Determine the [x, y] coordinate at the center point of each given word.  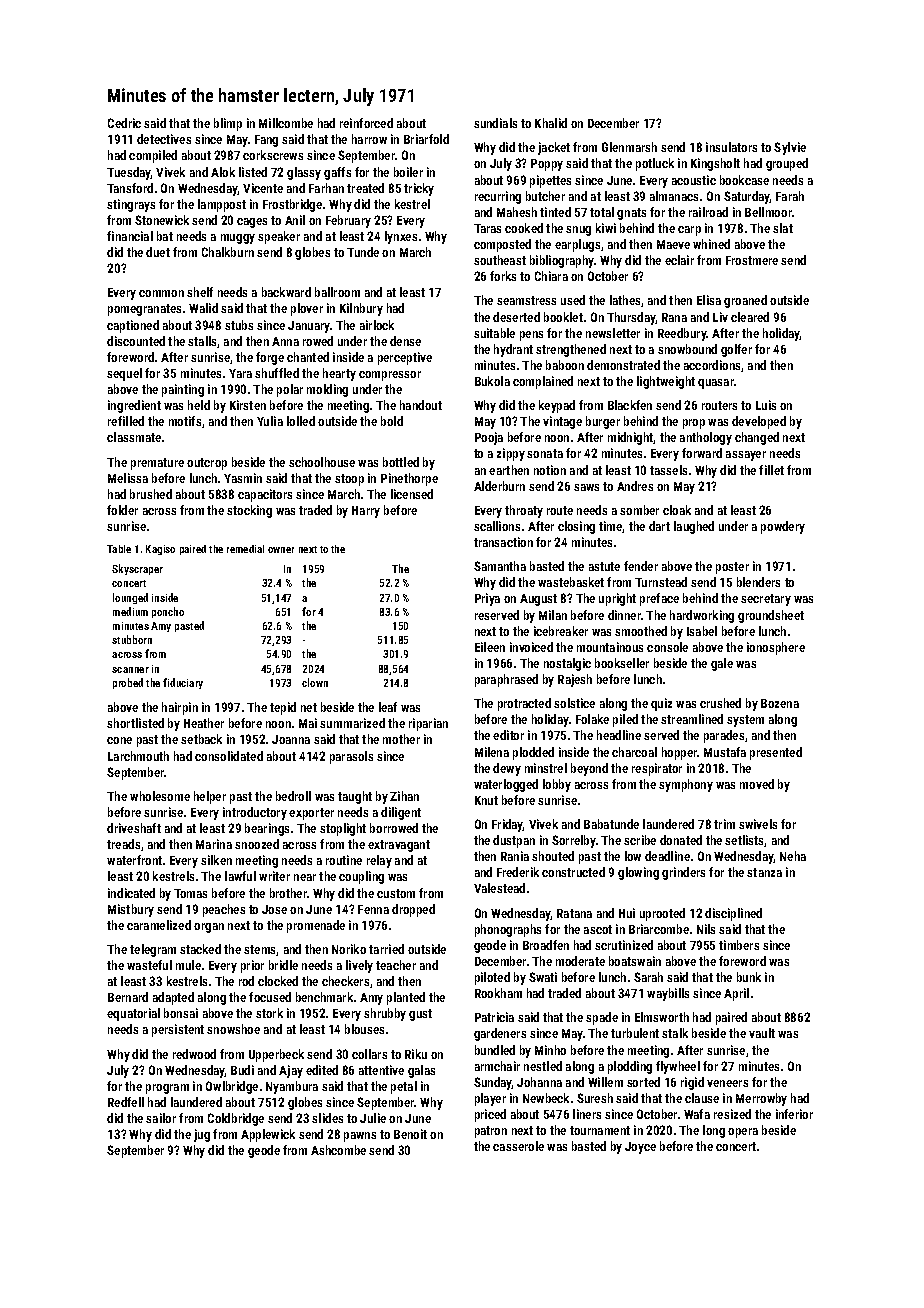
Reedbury [682, 334]
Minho [550, 1050]
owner [281, 550]
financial [130, 236]
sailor [161, 1118]
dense [405, 341]
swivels [758, 824]
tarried [386, 949]
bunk [749, 977]
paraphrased [506, 680]
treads [123, 844]
